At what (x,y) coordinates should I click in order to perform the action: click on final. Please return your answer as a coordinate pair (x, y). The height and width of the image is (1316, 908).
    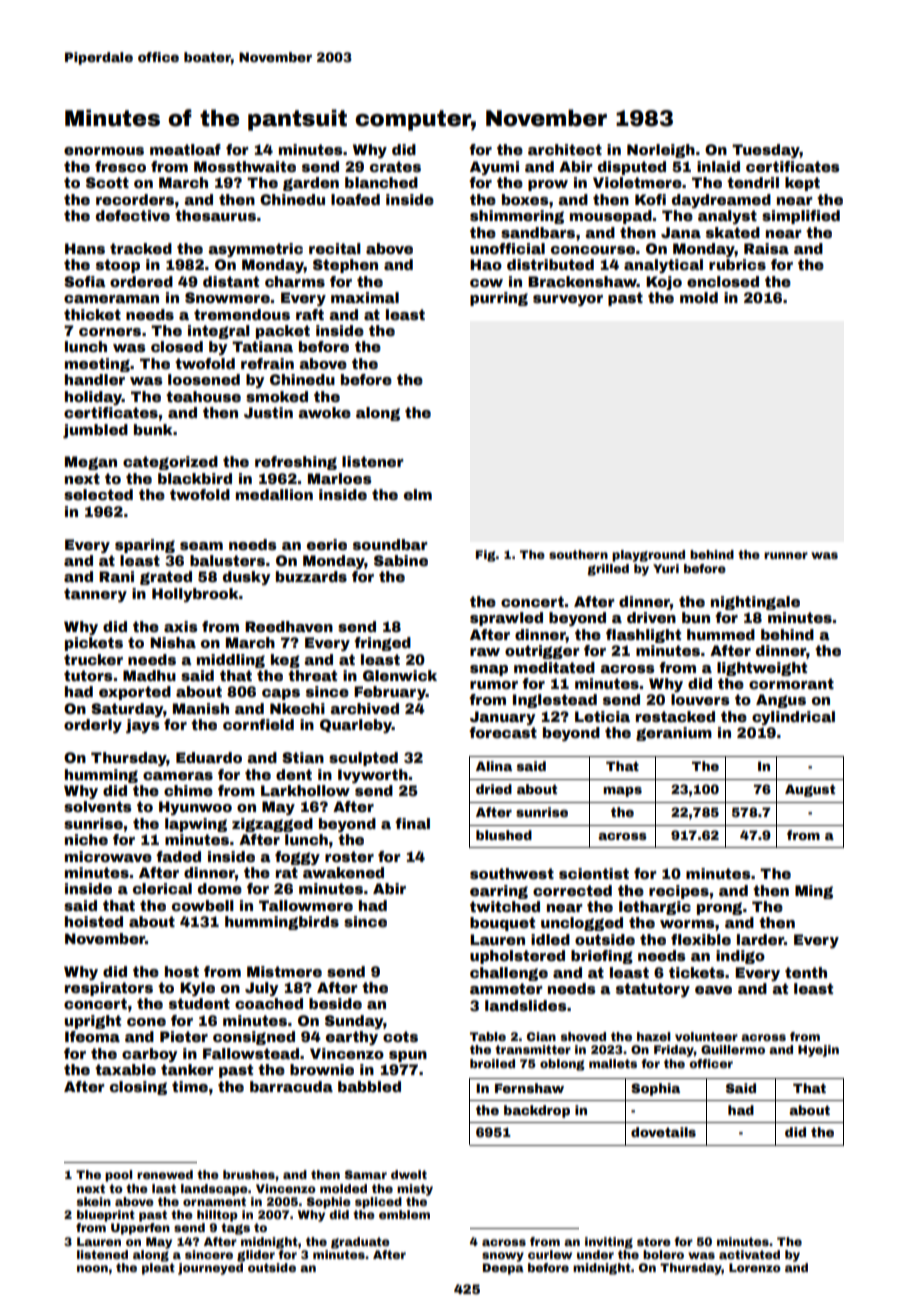
    Looking at the image, I should click on (412, 823).
